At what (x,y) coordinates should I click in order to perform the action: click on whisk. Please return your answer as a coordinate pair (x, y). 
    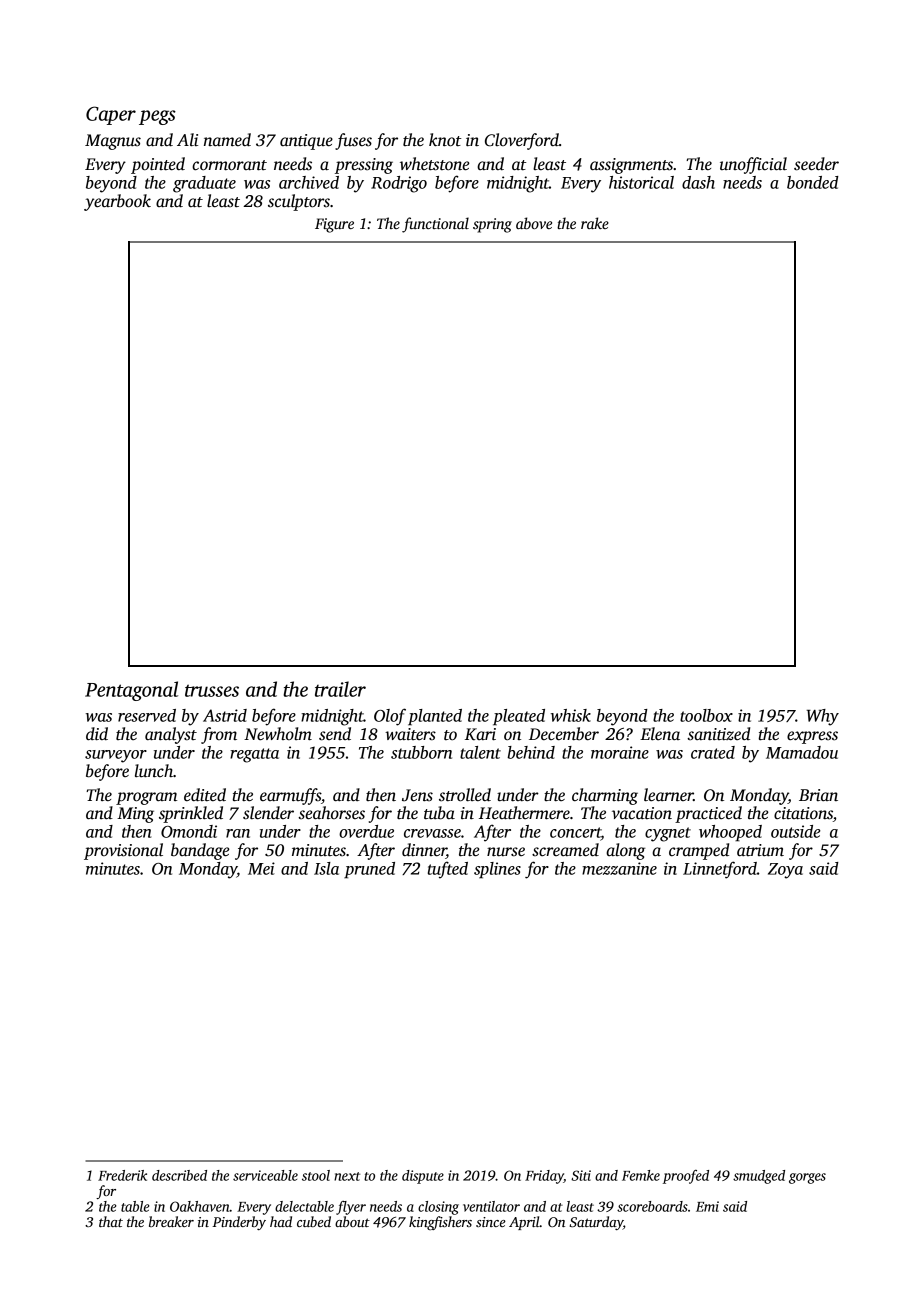
    Looking at the image, I should click on (571, 715).
